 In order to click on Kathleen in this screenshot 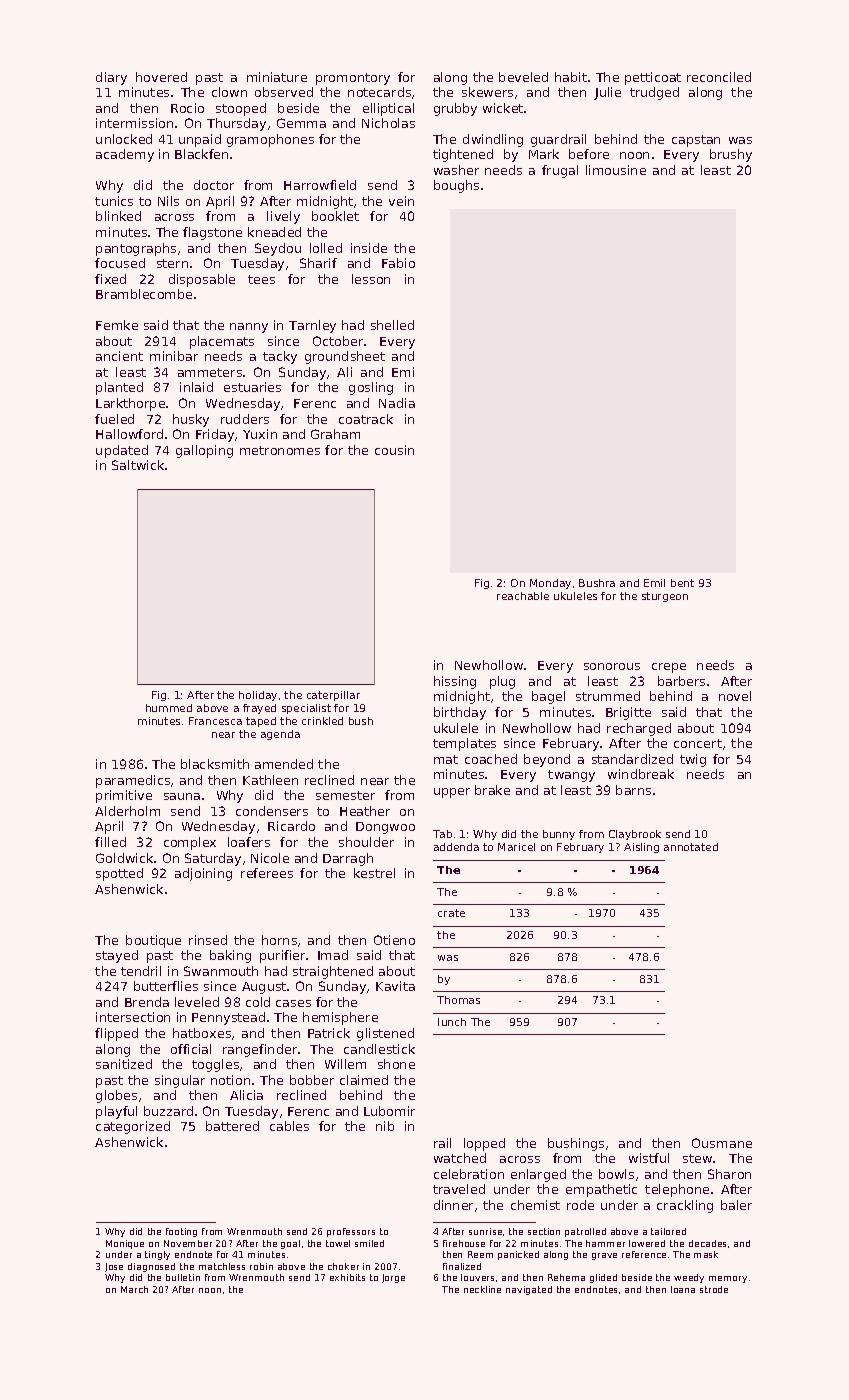, I will do `click(270, 780)`.
